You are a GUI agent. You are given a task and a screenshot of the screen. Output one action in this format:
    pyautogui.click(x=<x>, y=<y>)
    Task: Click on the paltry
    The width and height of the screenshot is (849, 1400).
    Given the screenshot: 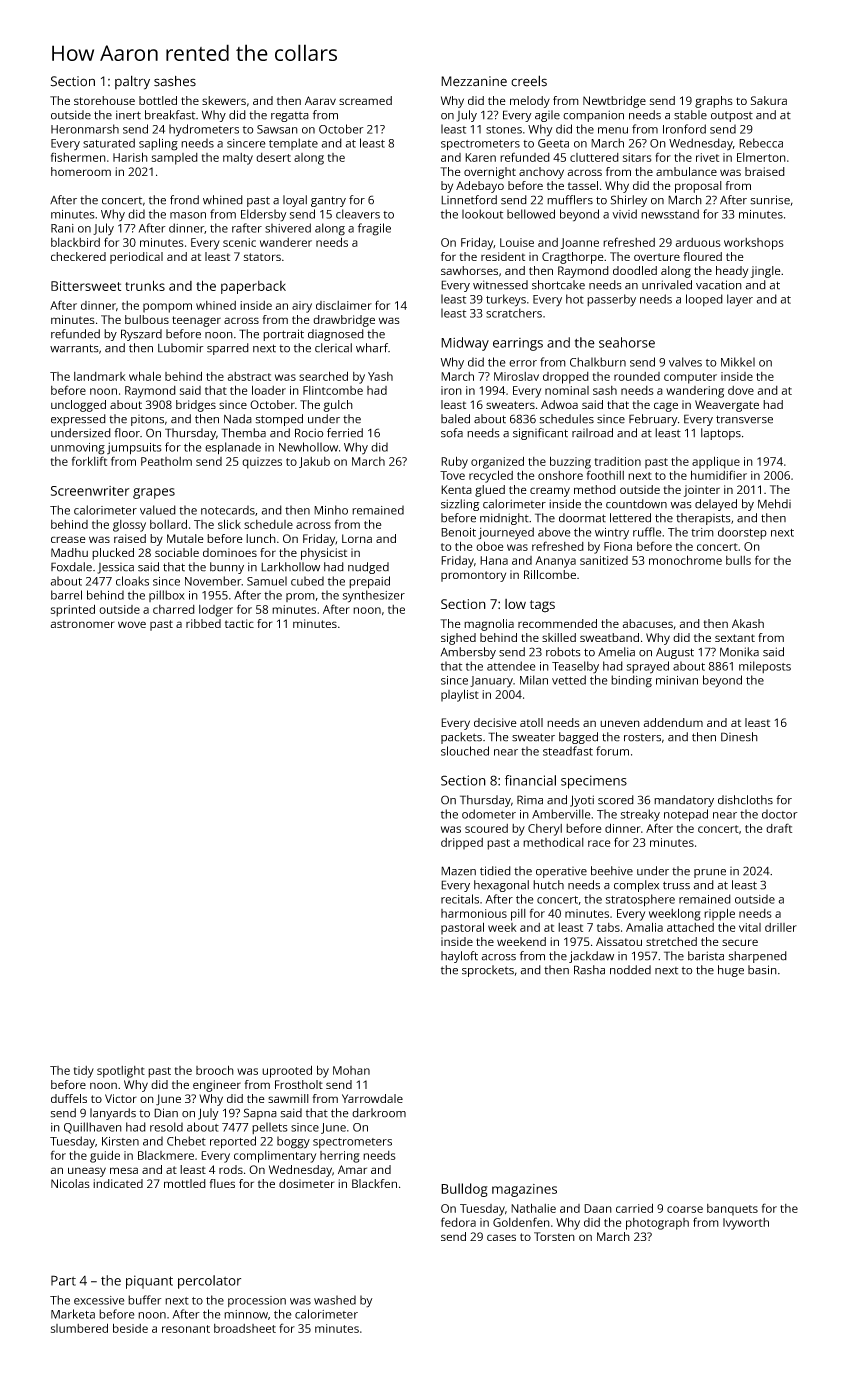 What is the action you would take?
    pyautogui.click(x=132, y=82)
